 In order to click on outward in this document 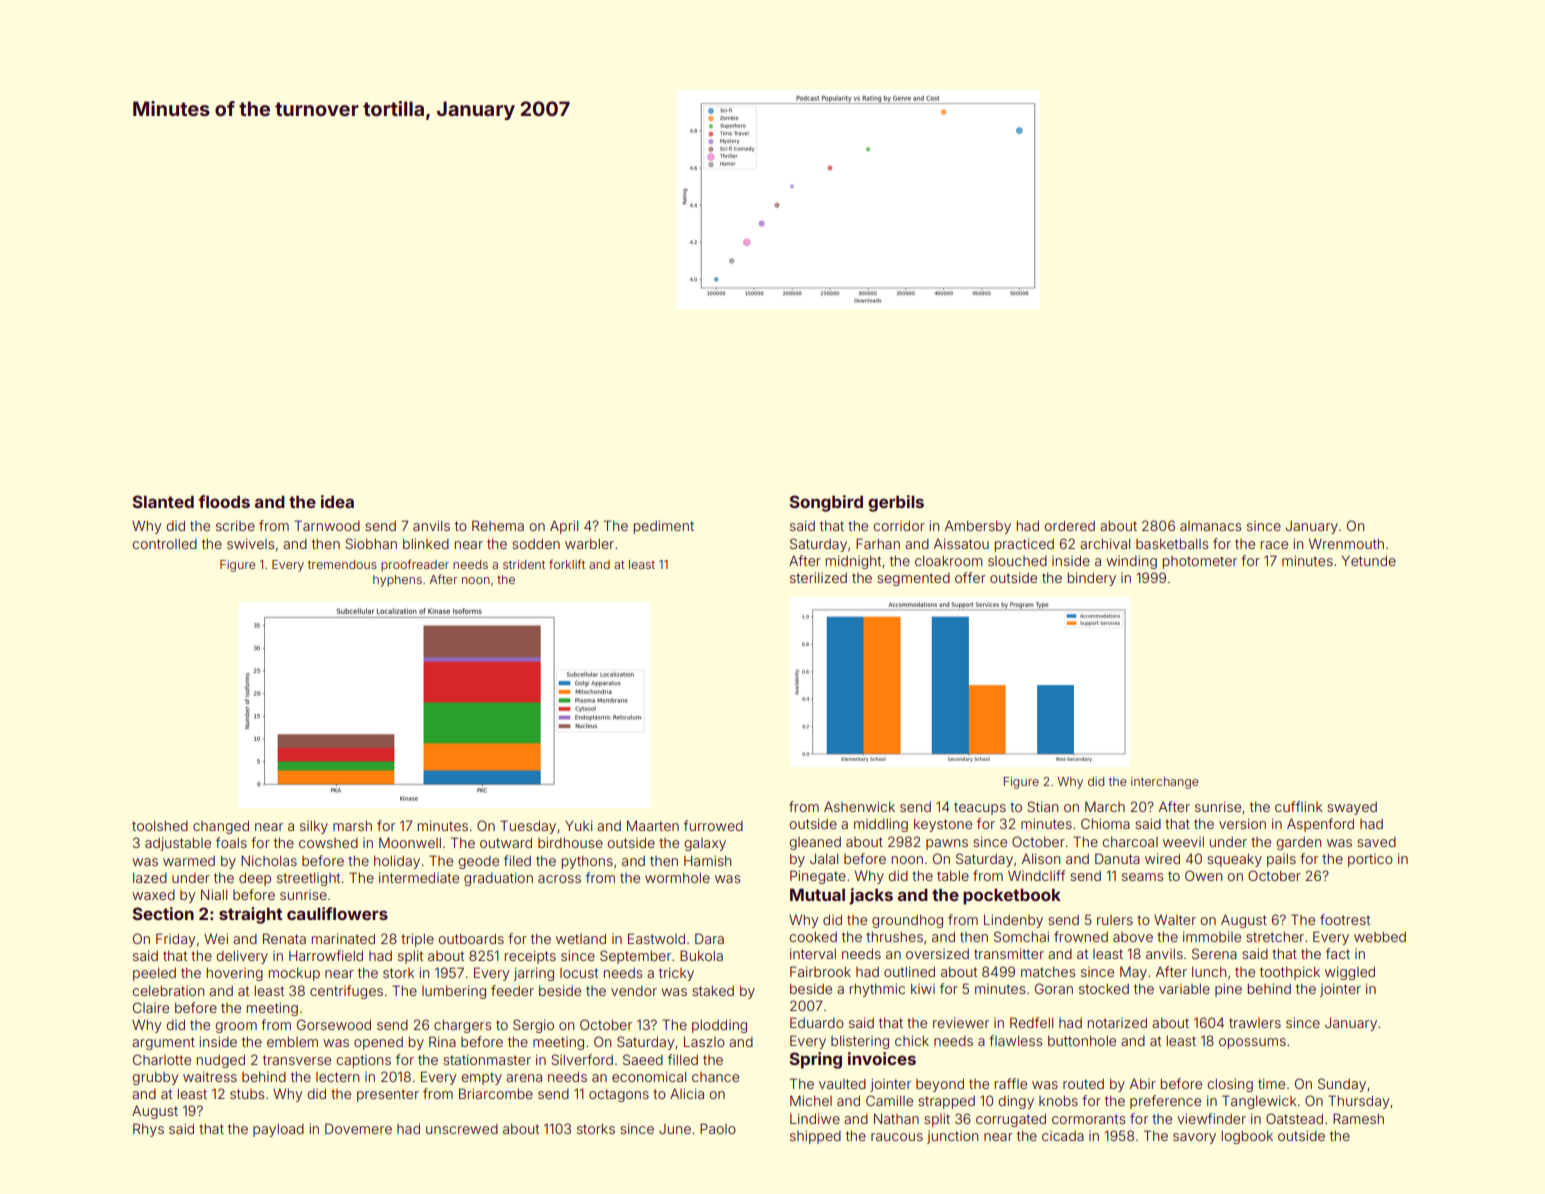, I will do `click(506, 842)`.
